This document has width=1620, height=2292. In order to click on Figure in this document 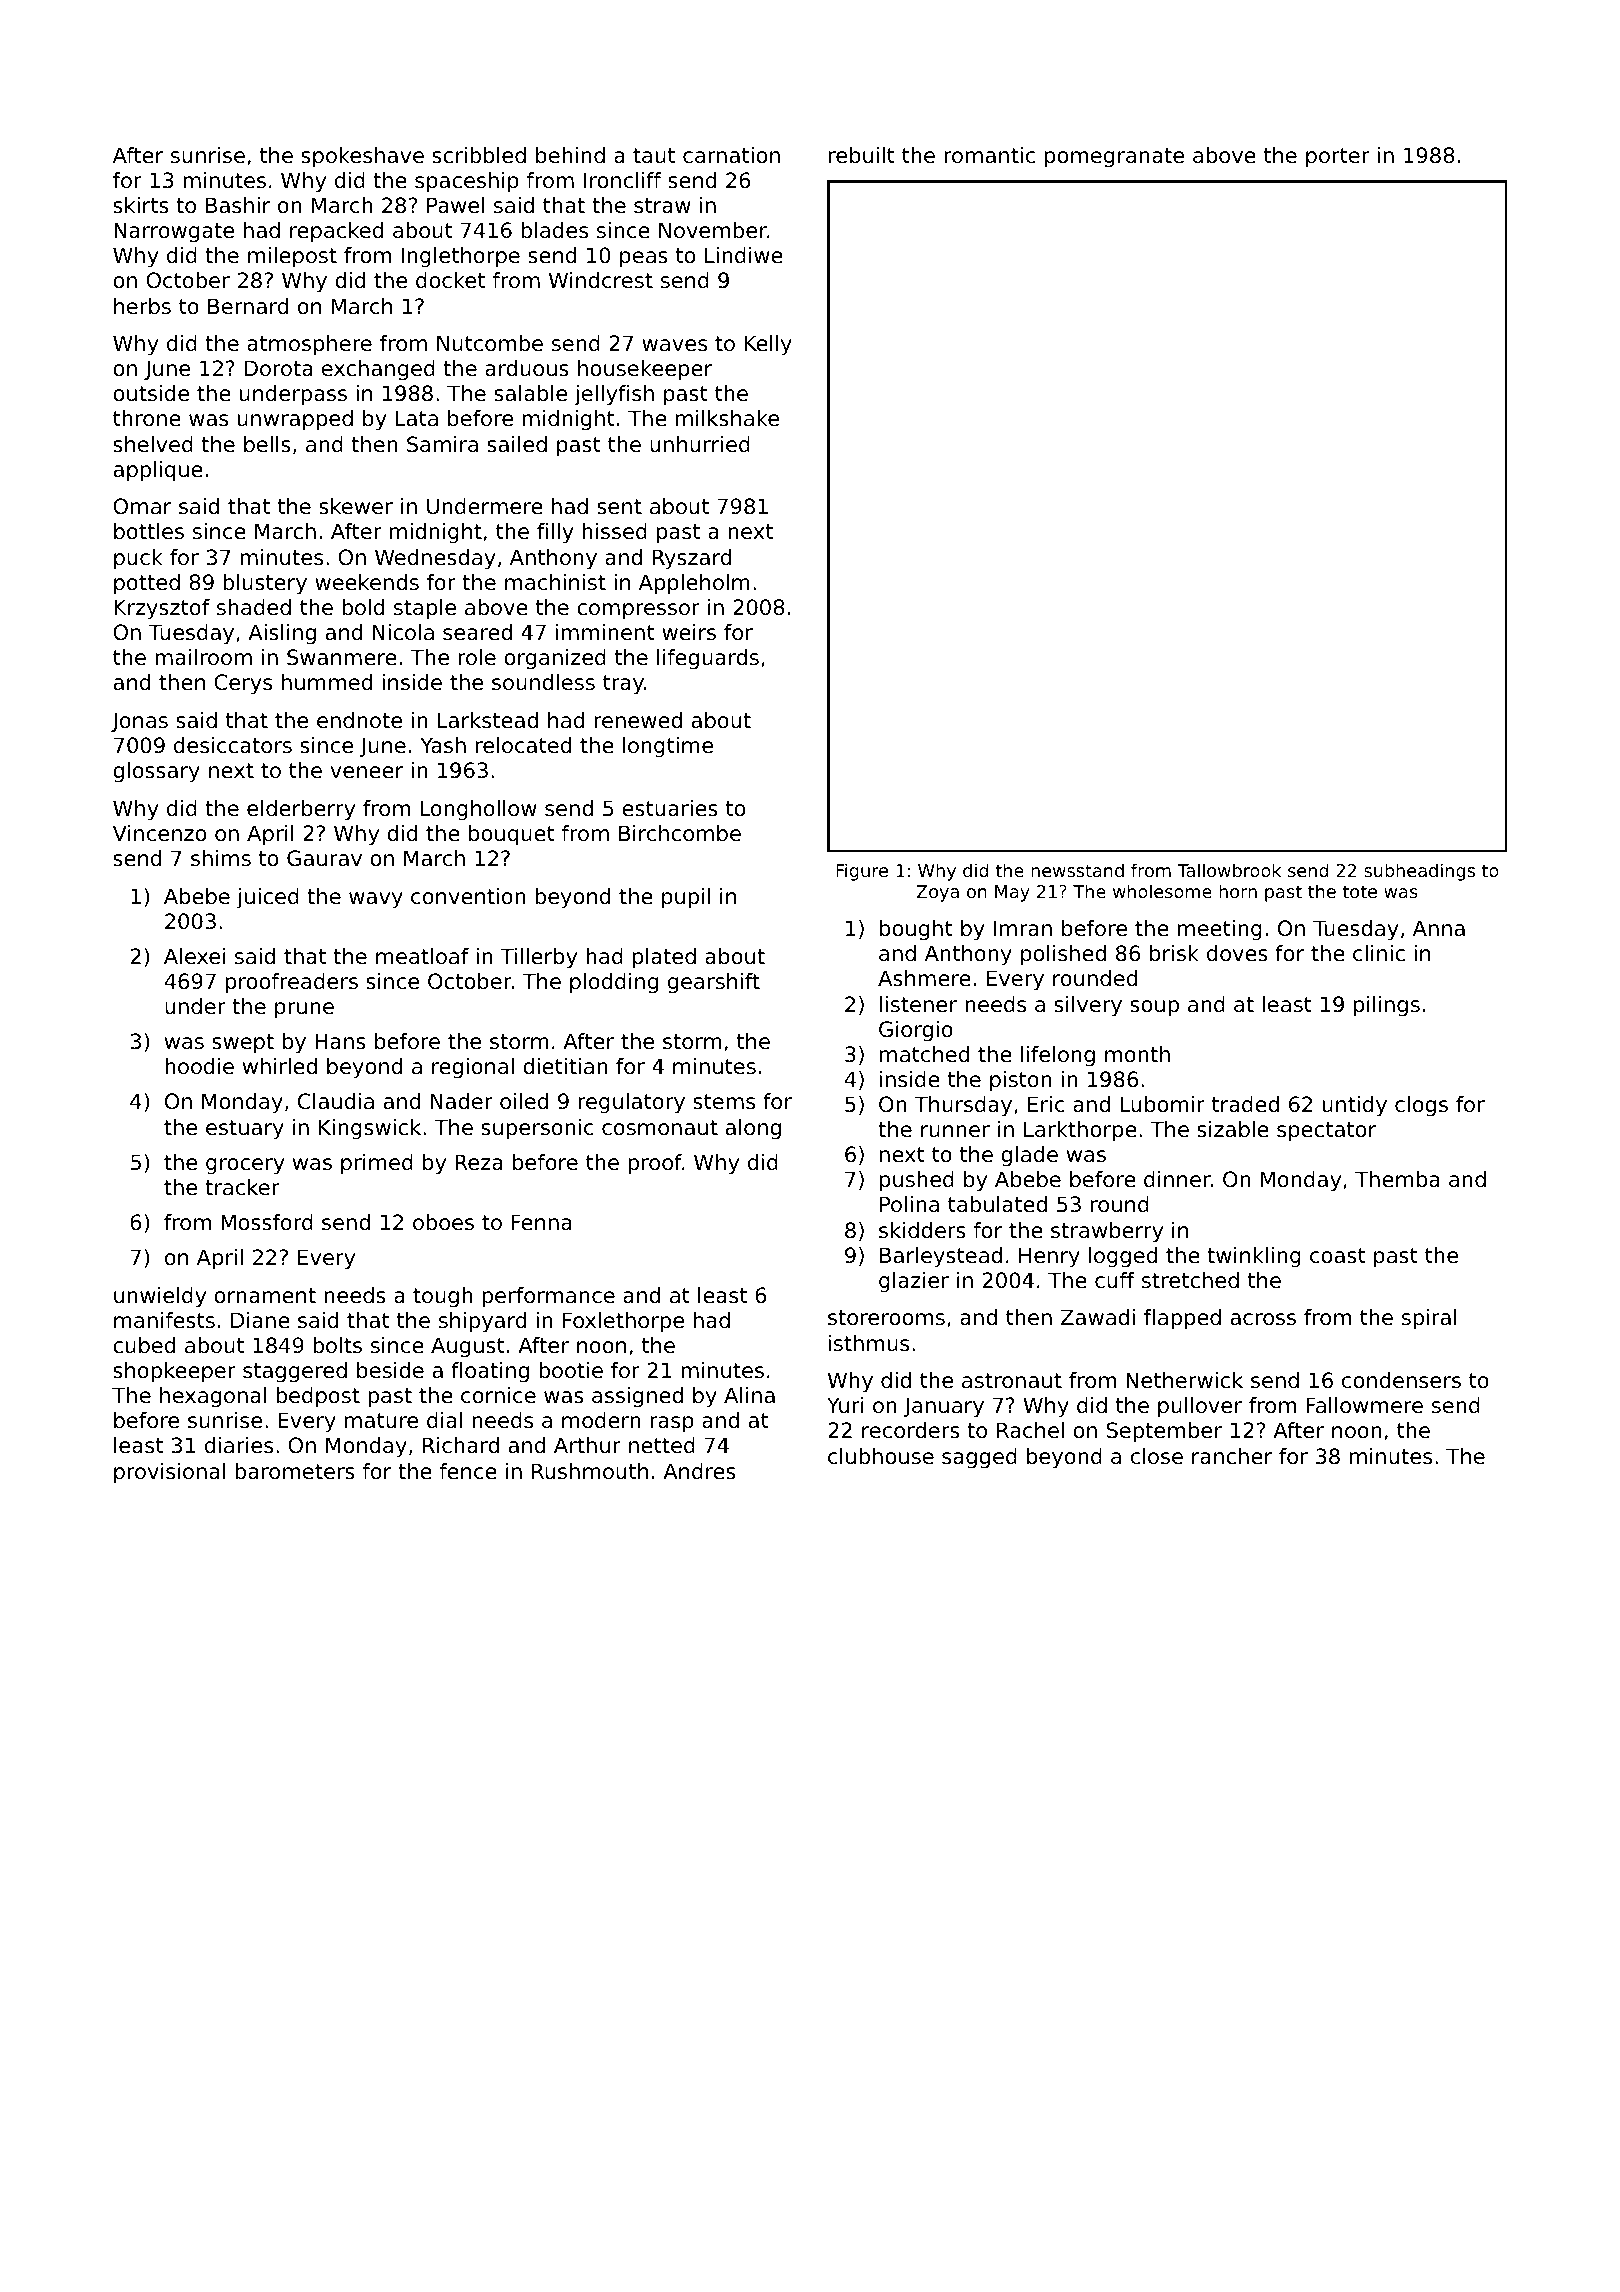, I will do `click(862, 872)`.
